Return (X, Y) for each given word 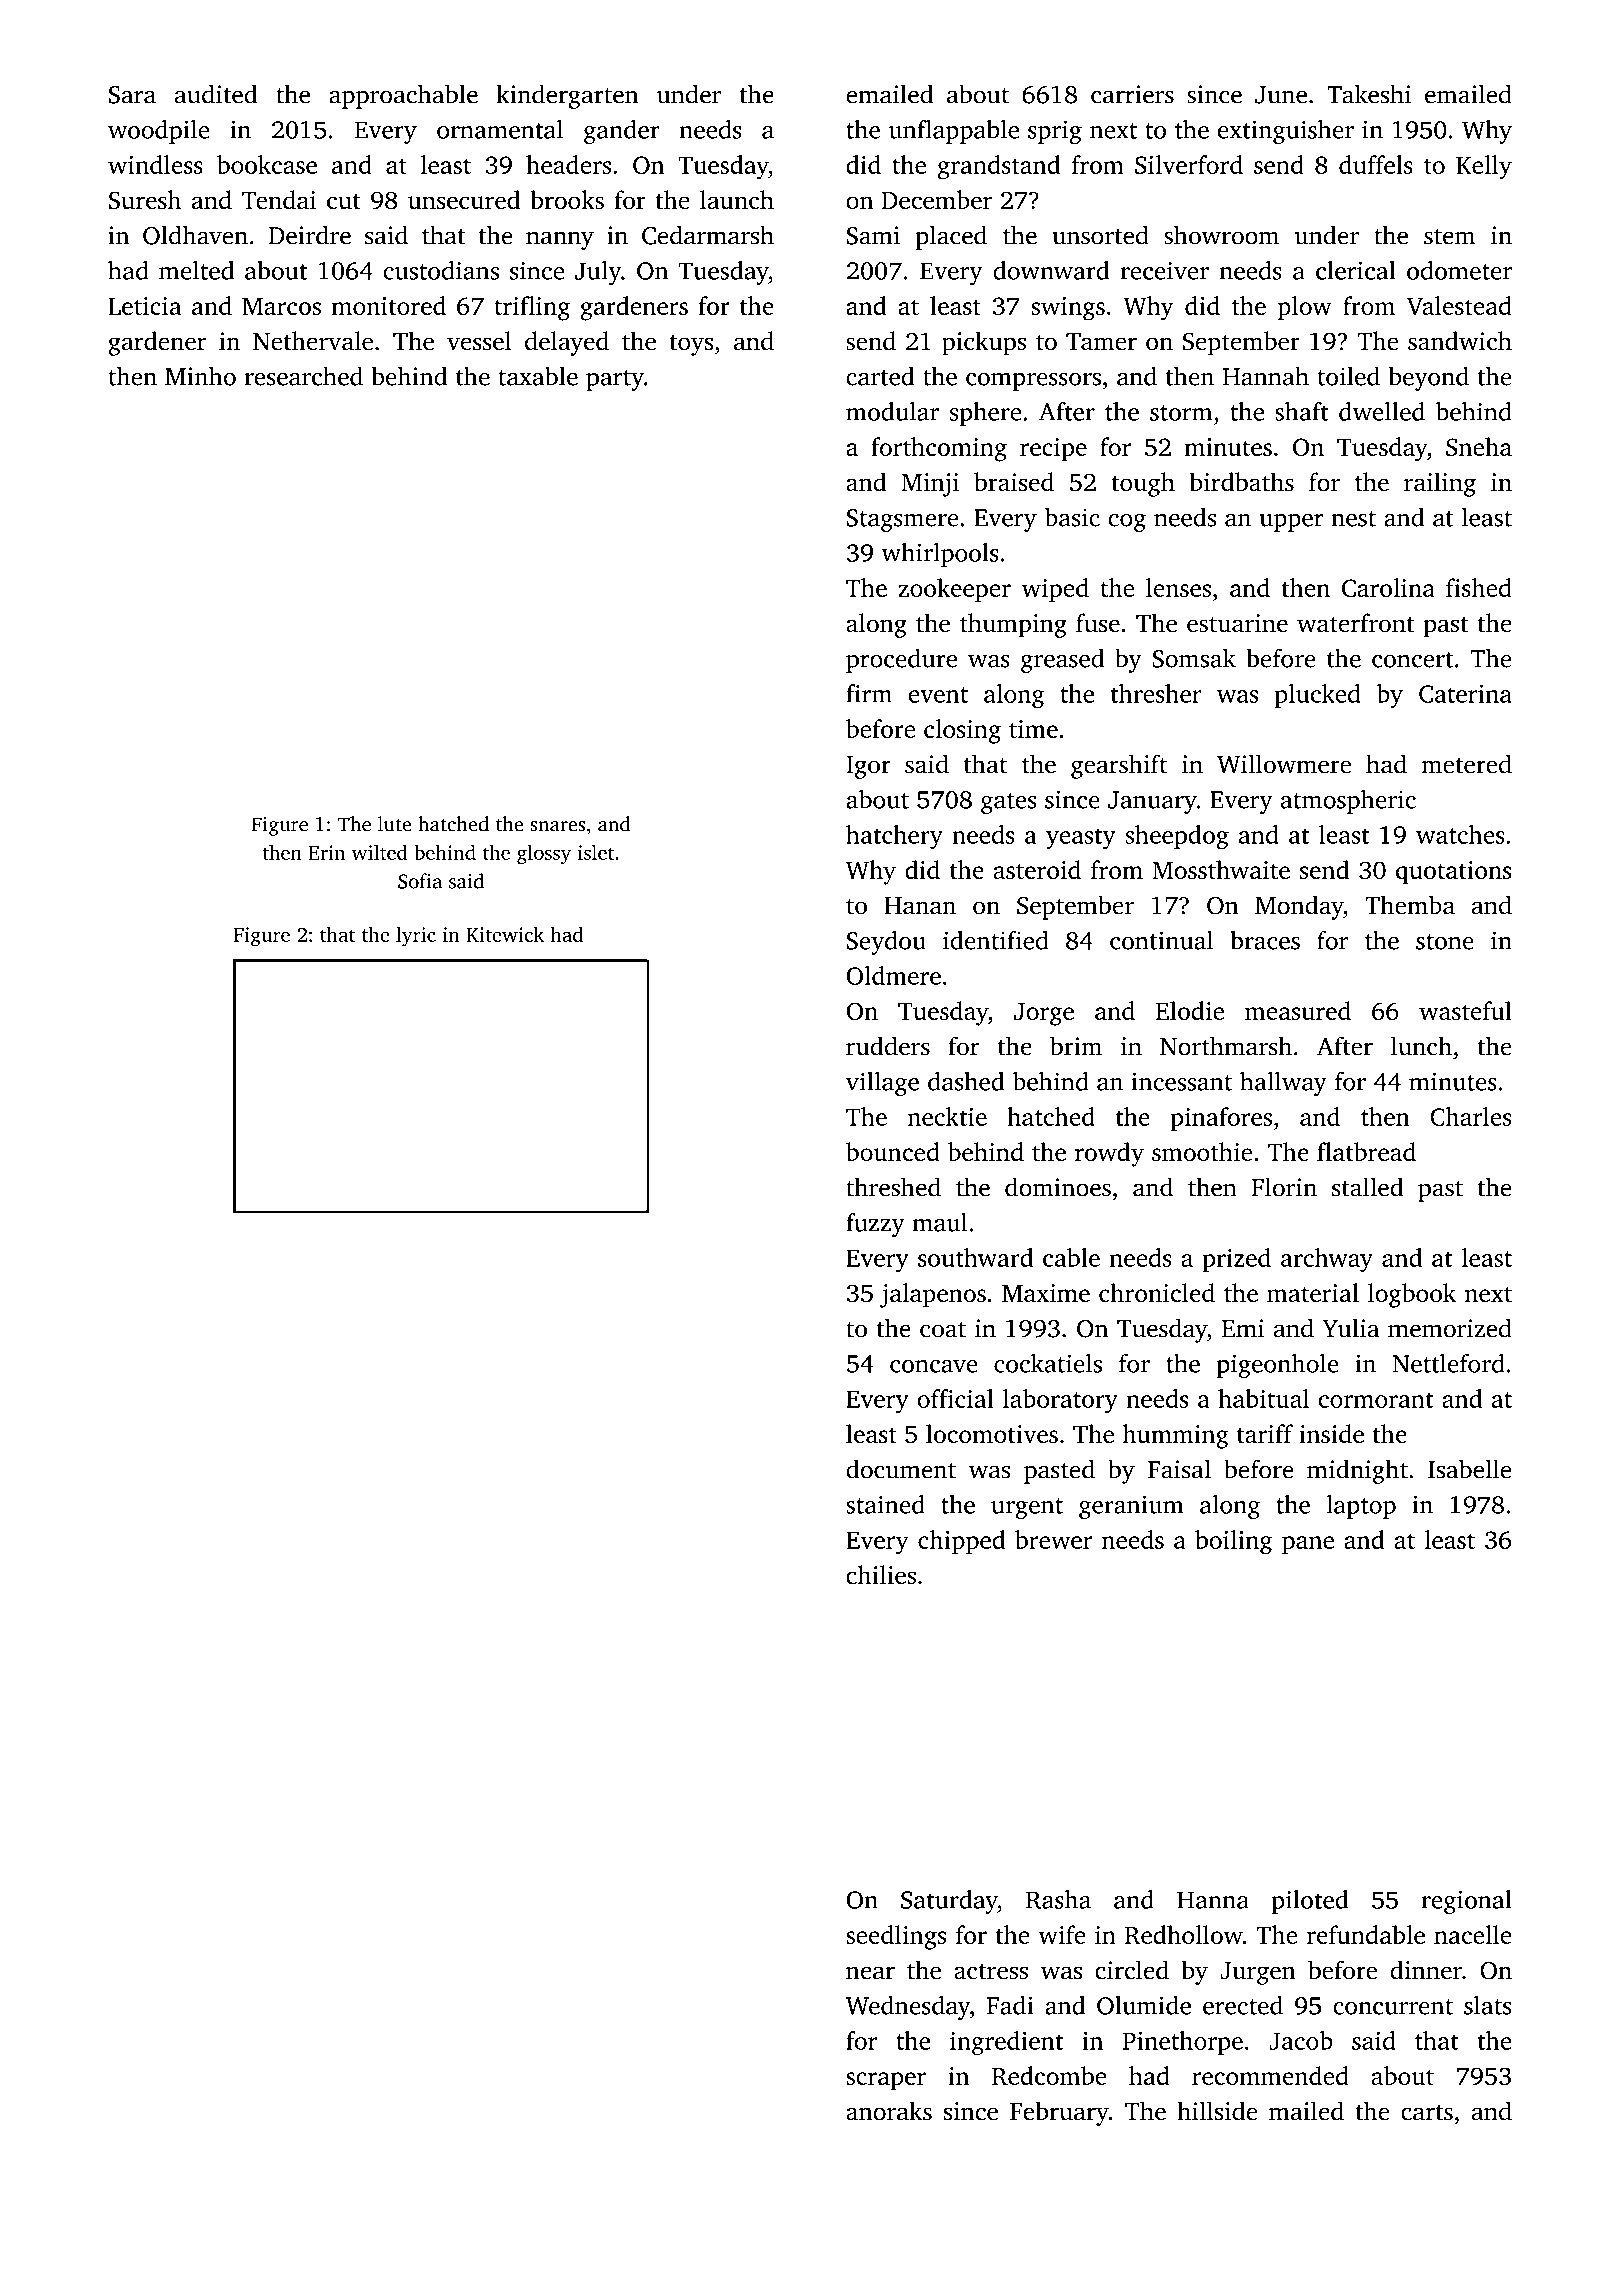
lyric (416, 937)
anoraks (889, 2111)
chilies (881, 1574)
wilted (380, 852)
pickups (984, 343)
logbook (1412, 1295)
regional (1466, 1902)
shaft (1302, 411)
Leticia (145, 306)
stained (885, 1504)
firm (869, 693)
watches (1460, 834)
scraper (886, 2081)
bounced (893, 1151)
